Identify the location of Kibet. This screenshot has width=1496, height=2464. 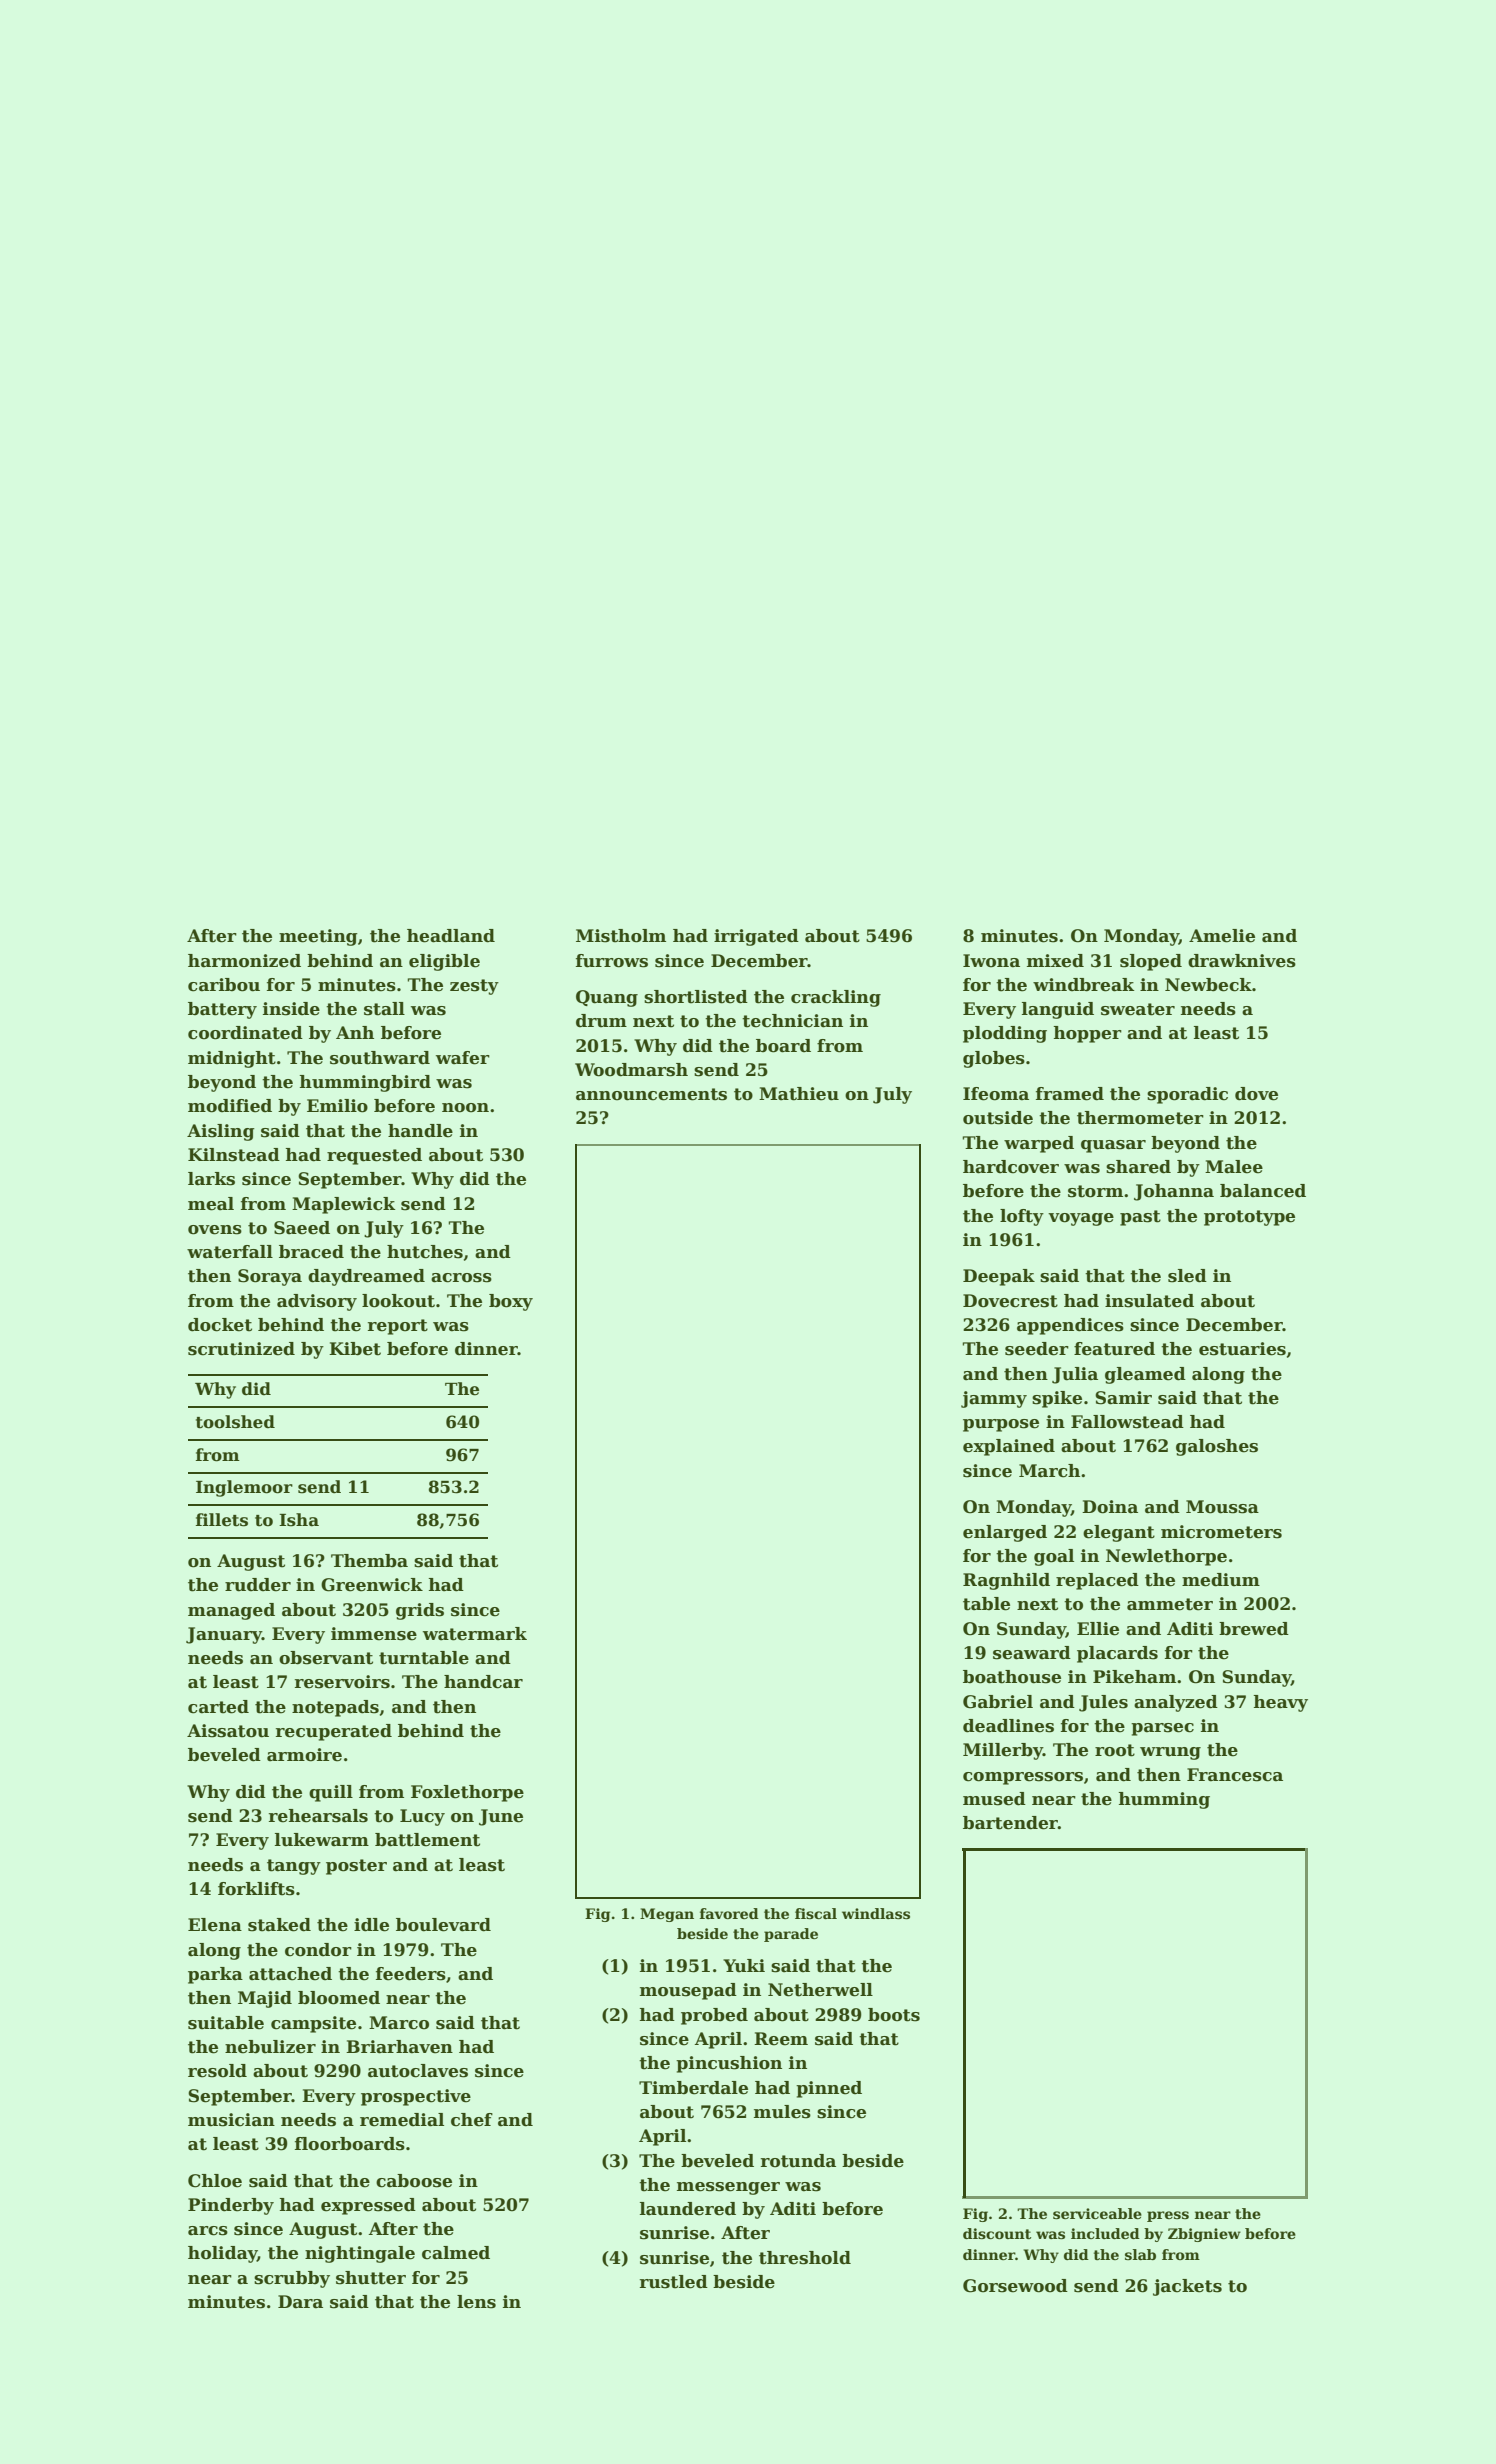
(355, 1349).
